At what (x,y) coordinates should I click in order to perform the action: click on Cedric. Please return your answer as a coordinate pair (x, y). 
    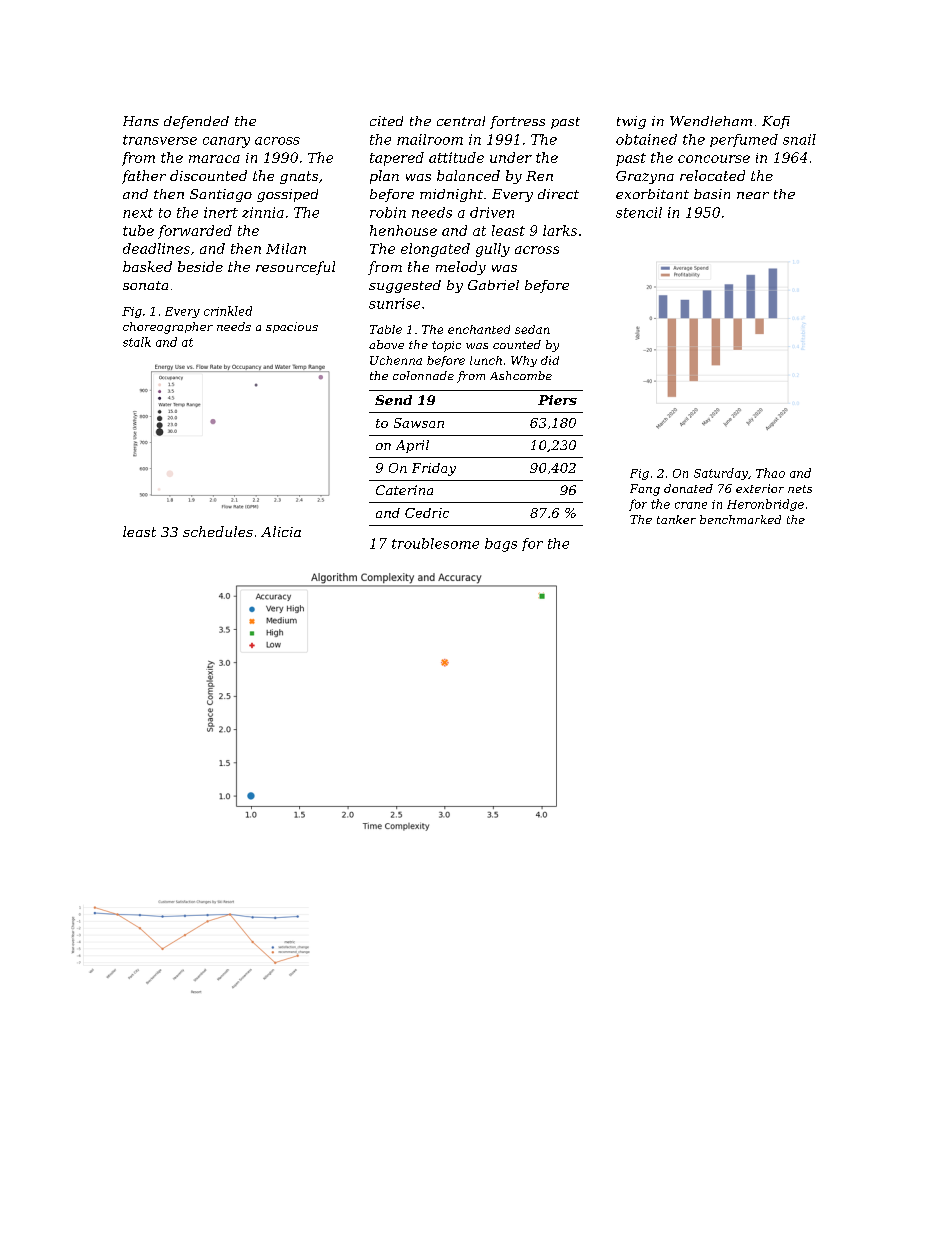
    Looking at the image, I should click on (427, 513).
